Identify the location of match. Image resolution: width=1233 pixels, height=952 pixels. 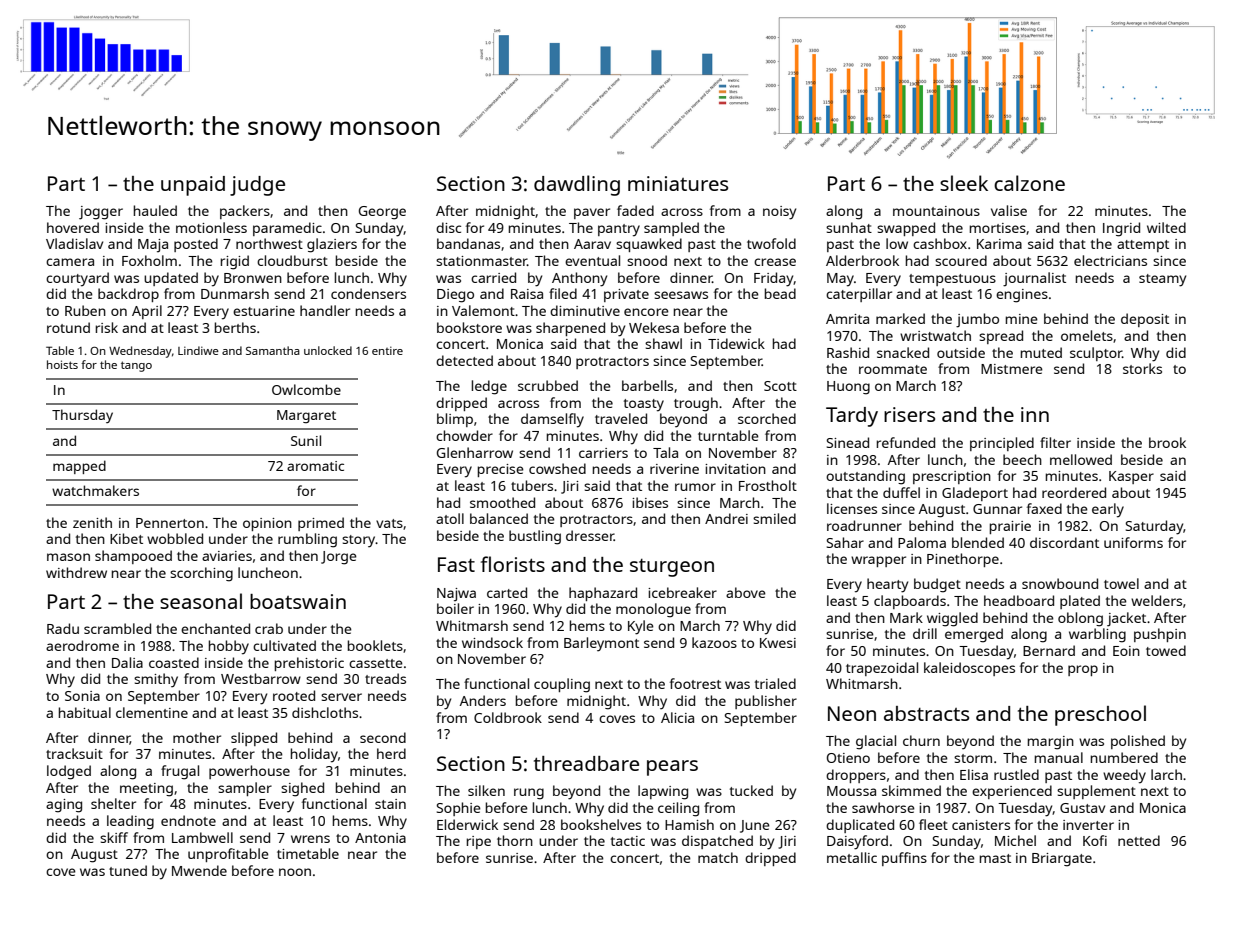
(718, 857).
